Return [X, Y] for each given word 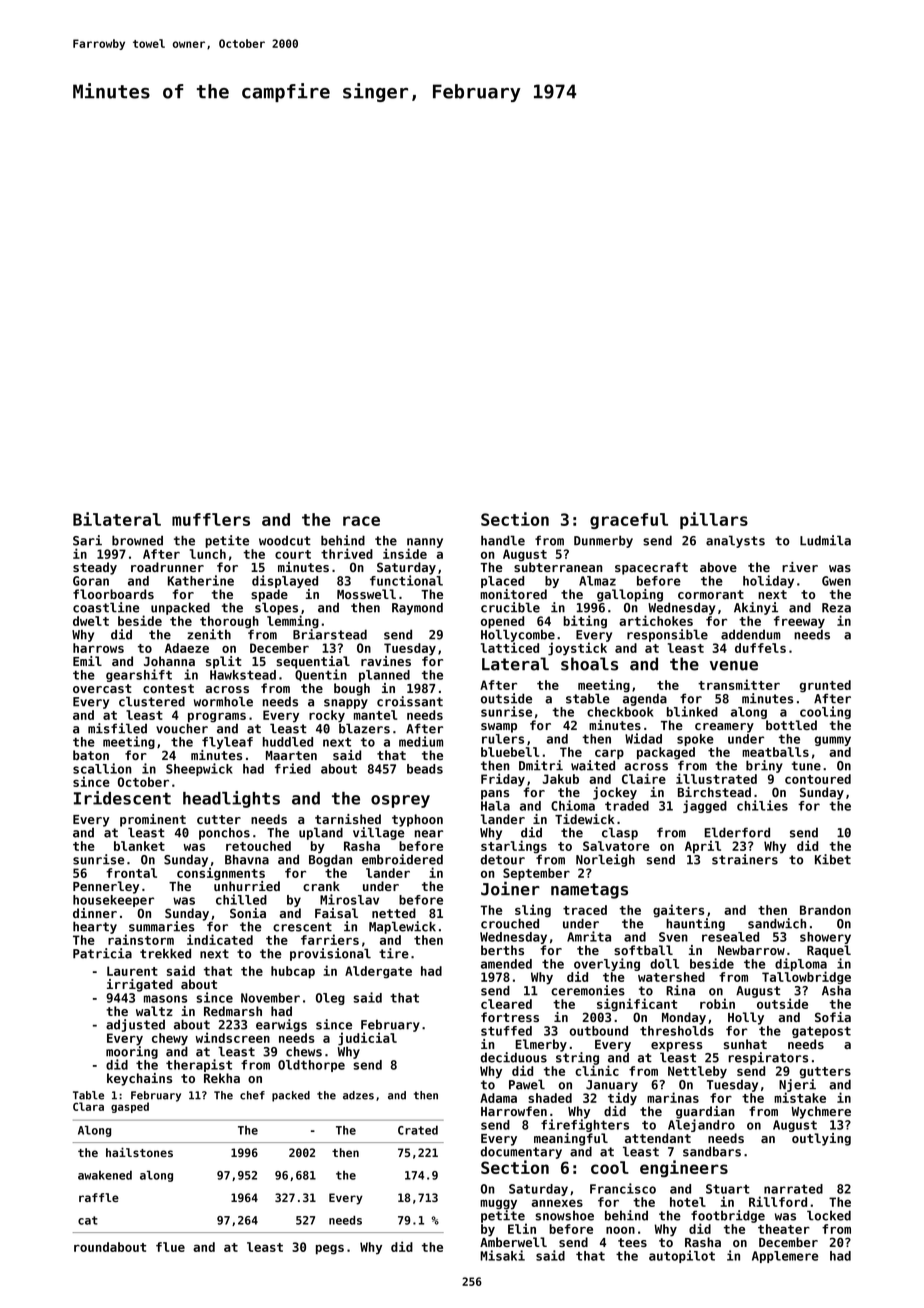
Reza [836, 608]
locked [829, 1215]
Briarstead [330, 634]
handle [503, 540]
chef [252, 1095]
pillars [714, 520]
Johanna [169, 661]
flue [170, 1247]
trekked [165, 953]
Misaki [502, 1255]
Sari [87, 540]
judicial [367, 1039]
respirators [768, 1058]
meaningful [571, 1139]
